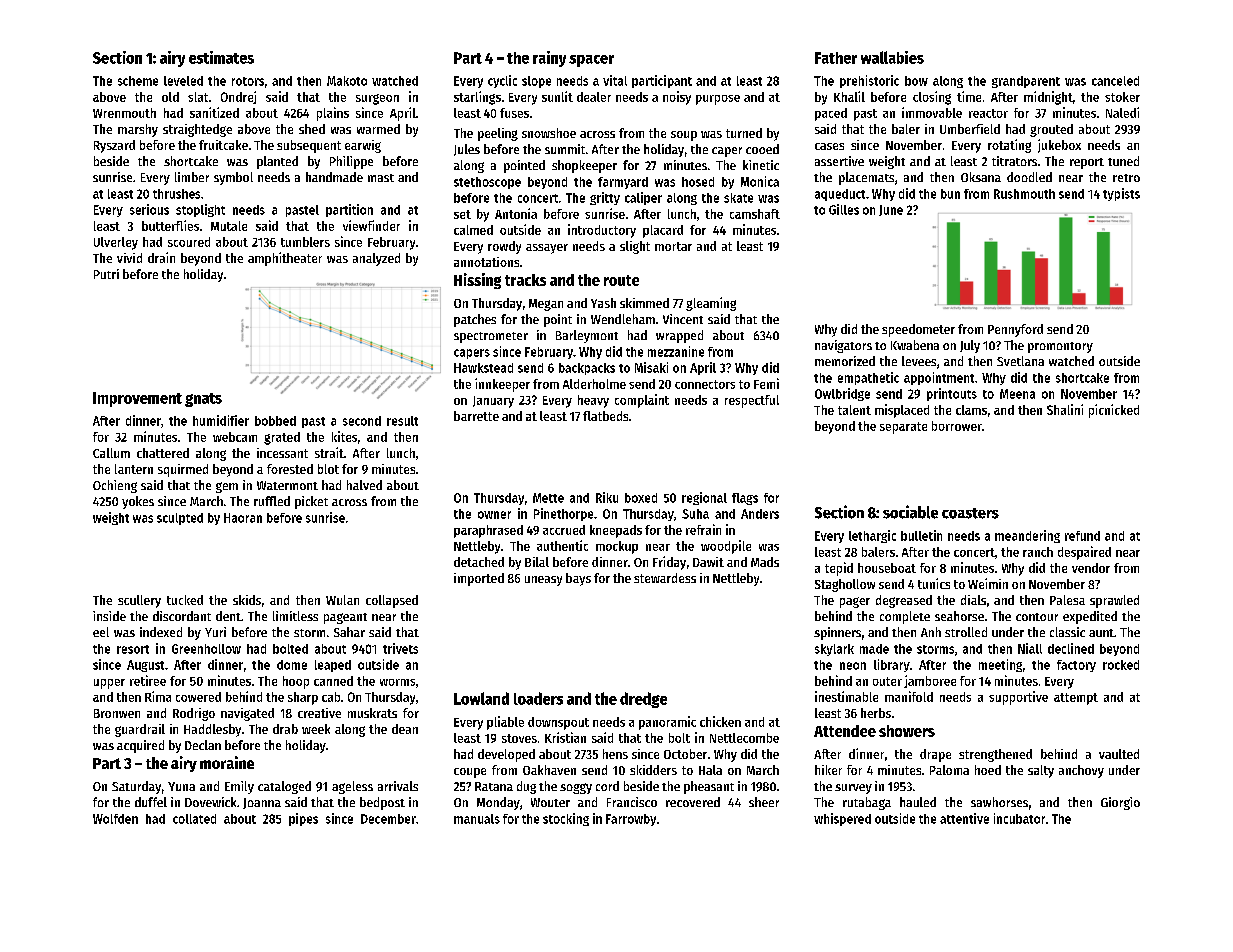 Image resolution: width=1233 pixels, height=952 pixels. I want to click on uneasy, so click(543, 581).
